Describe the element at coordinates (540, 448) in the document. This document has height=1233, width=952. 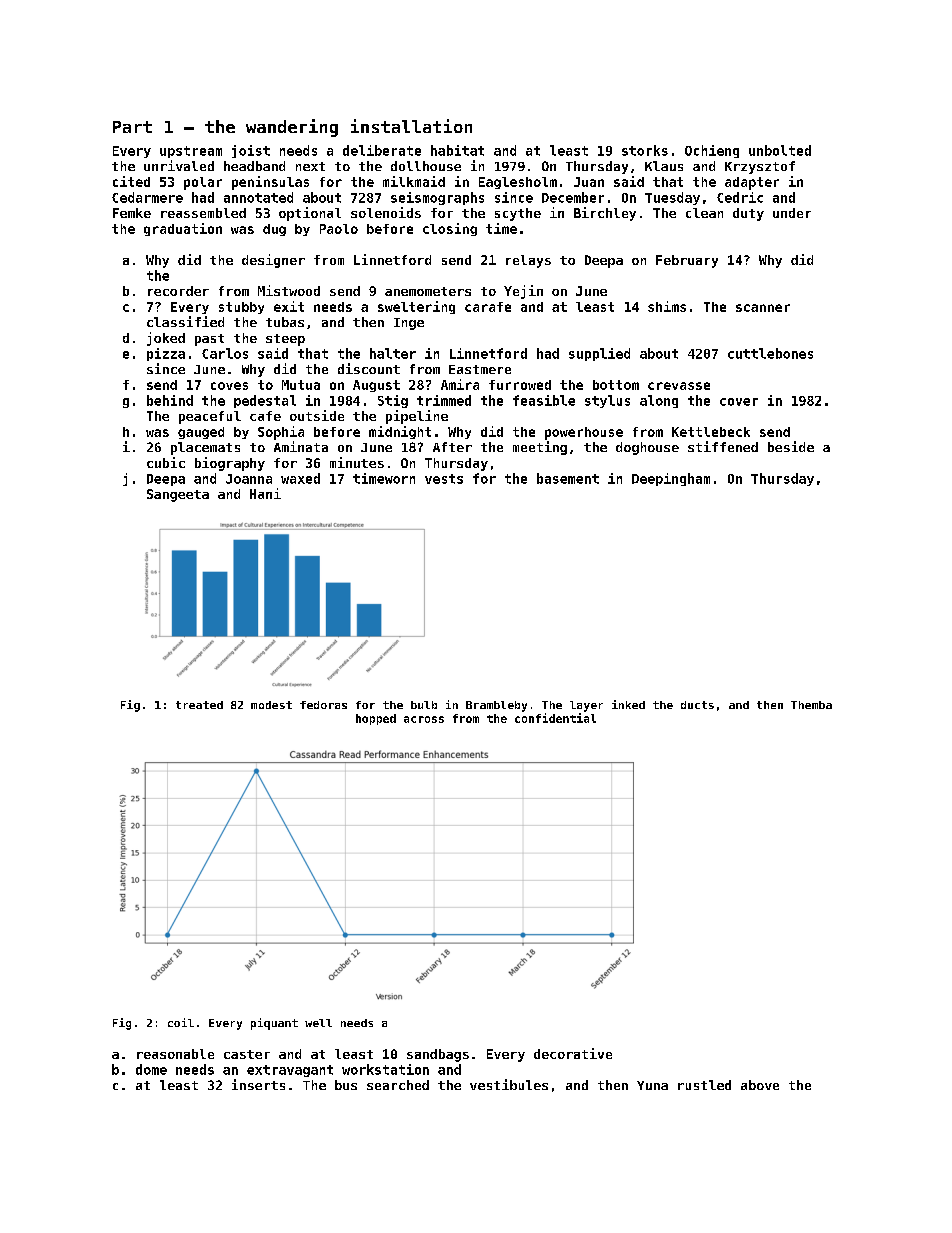
I see `meeting` at that location.
